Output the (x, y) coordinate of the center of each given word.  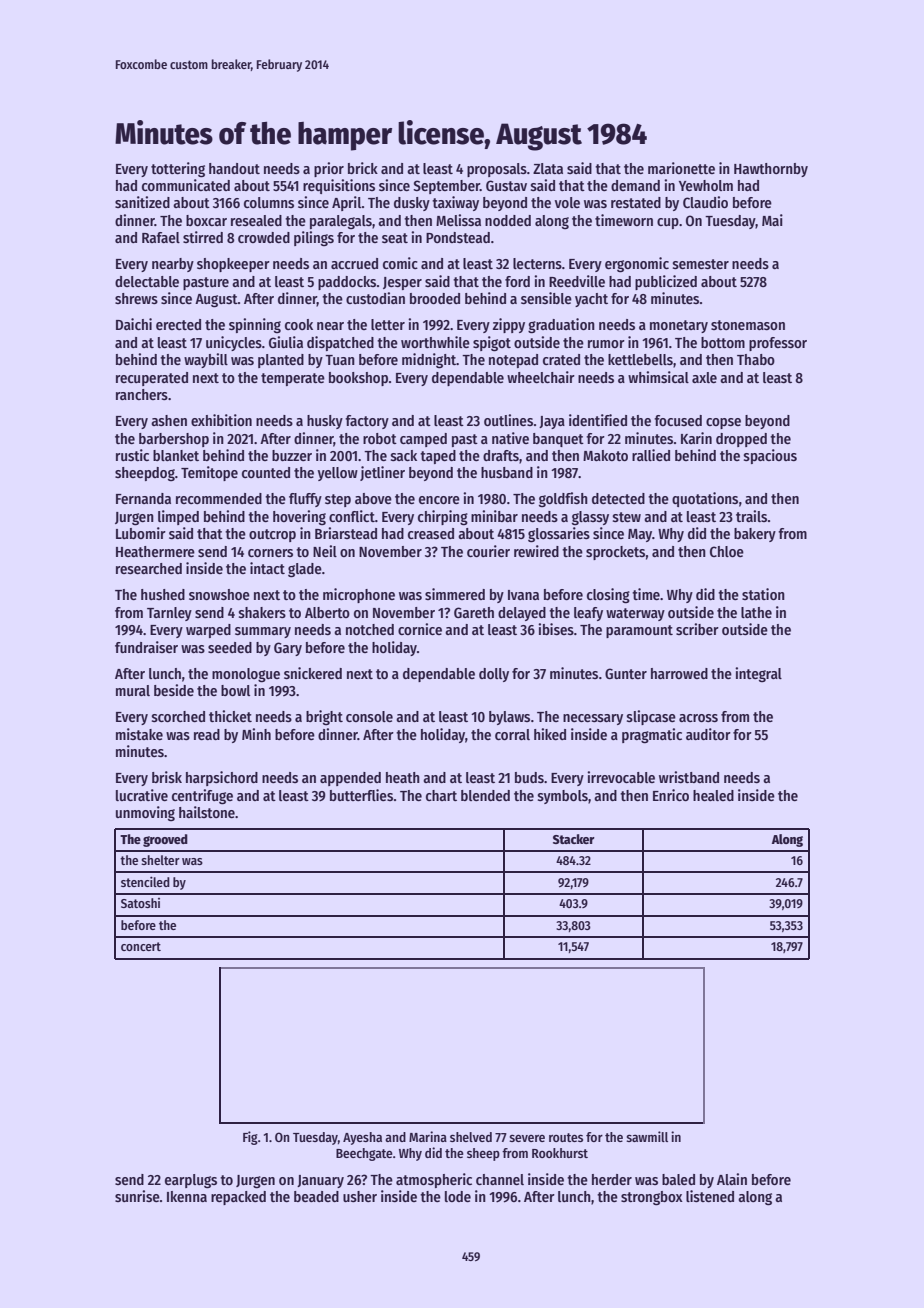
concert (141, 946)
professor (778, 344)
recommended (219, 498)
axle (704, 377)
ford (517, 281)
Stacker (574, 839)
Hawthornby (771, 170)
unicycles (234, 343)
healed (713, 795)
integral (758, 674)
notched (370, 629)
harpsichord (222, 778)
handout (234, 168)
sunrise (137, 1196)
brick (363, 168)
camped (423, 440)
